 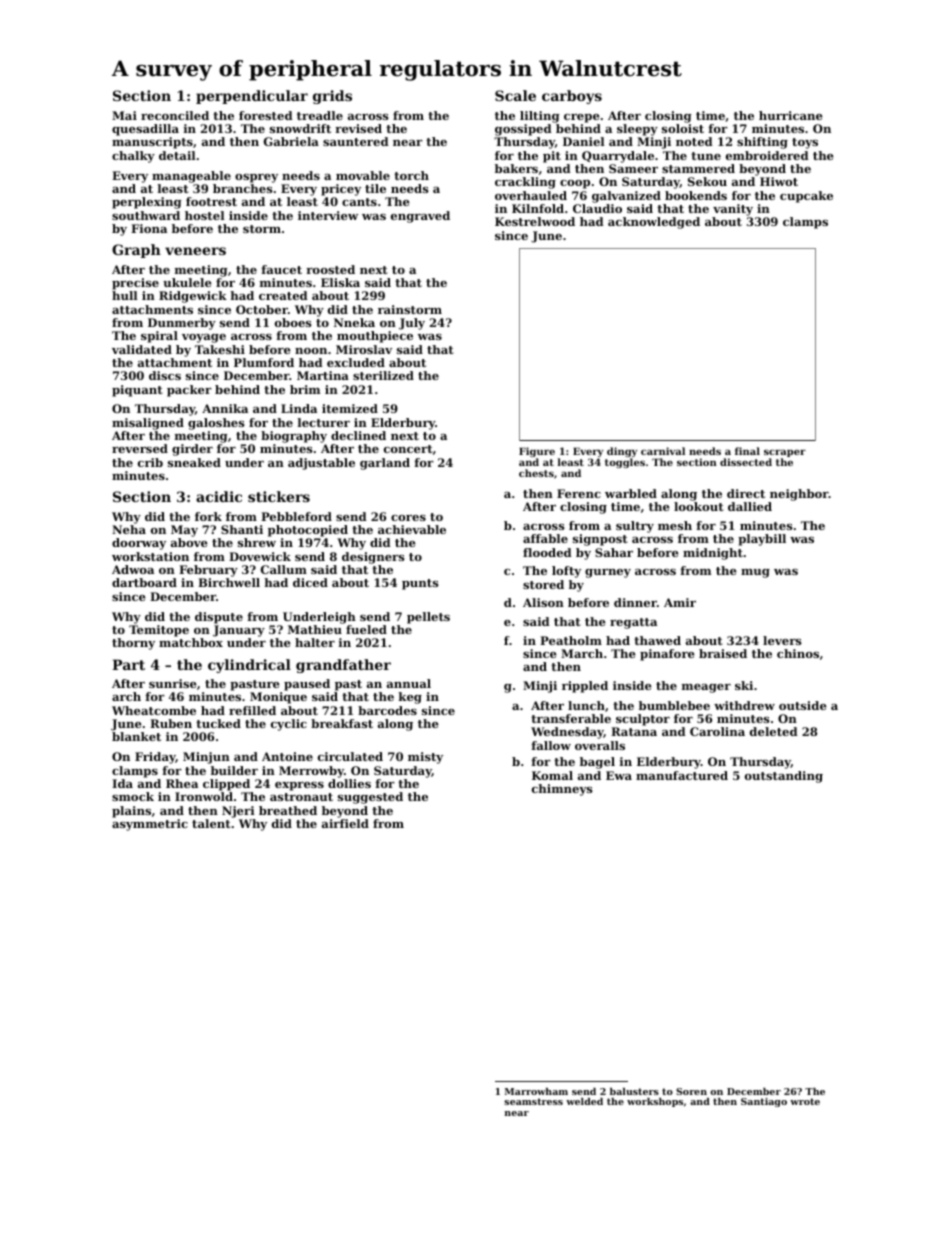 I want to click on Sameer, so click(x=633, y=168).
